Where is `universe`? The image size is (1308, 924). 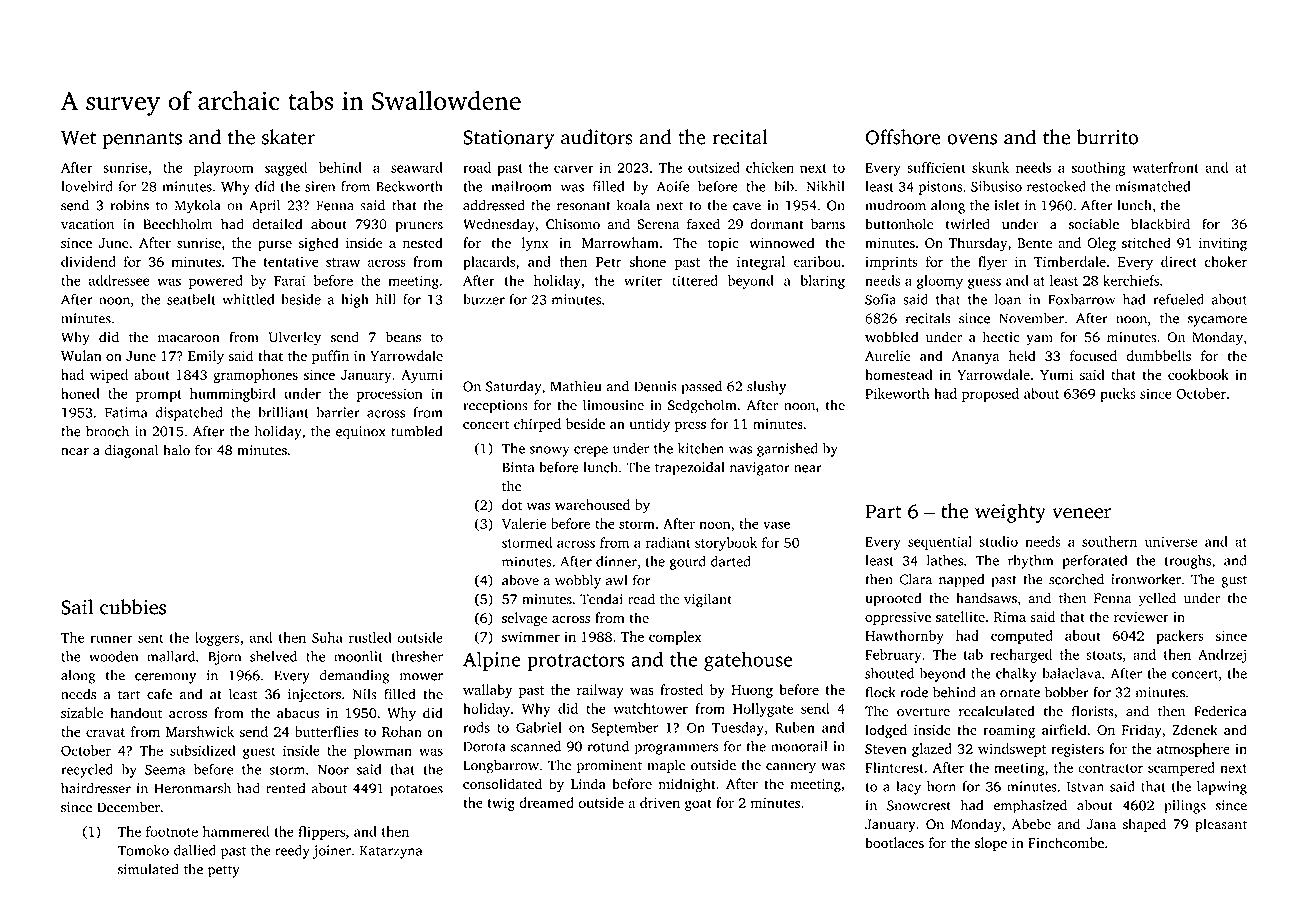 universe is located at coordinates (1171, 541).
